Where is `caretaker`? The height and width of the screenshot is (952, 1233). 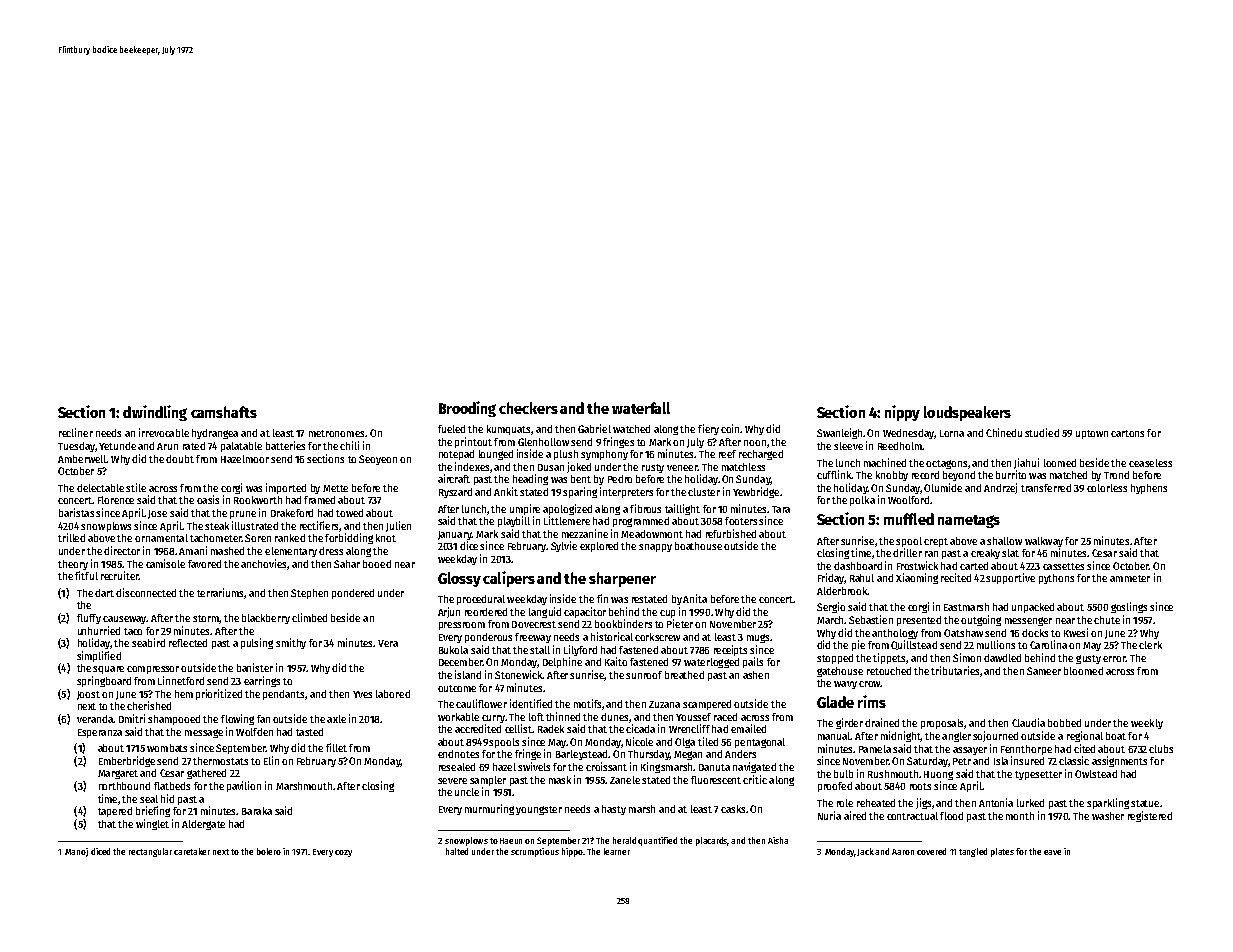 caretaker is located at coordinates (192, 851).
